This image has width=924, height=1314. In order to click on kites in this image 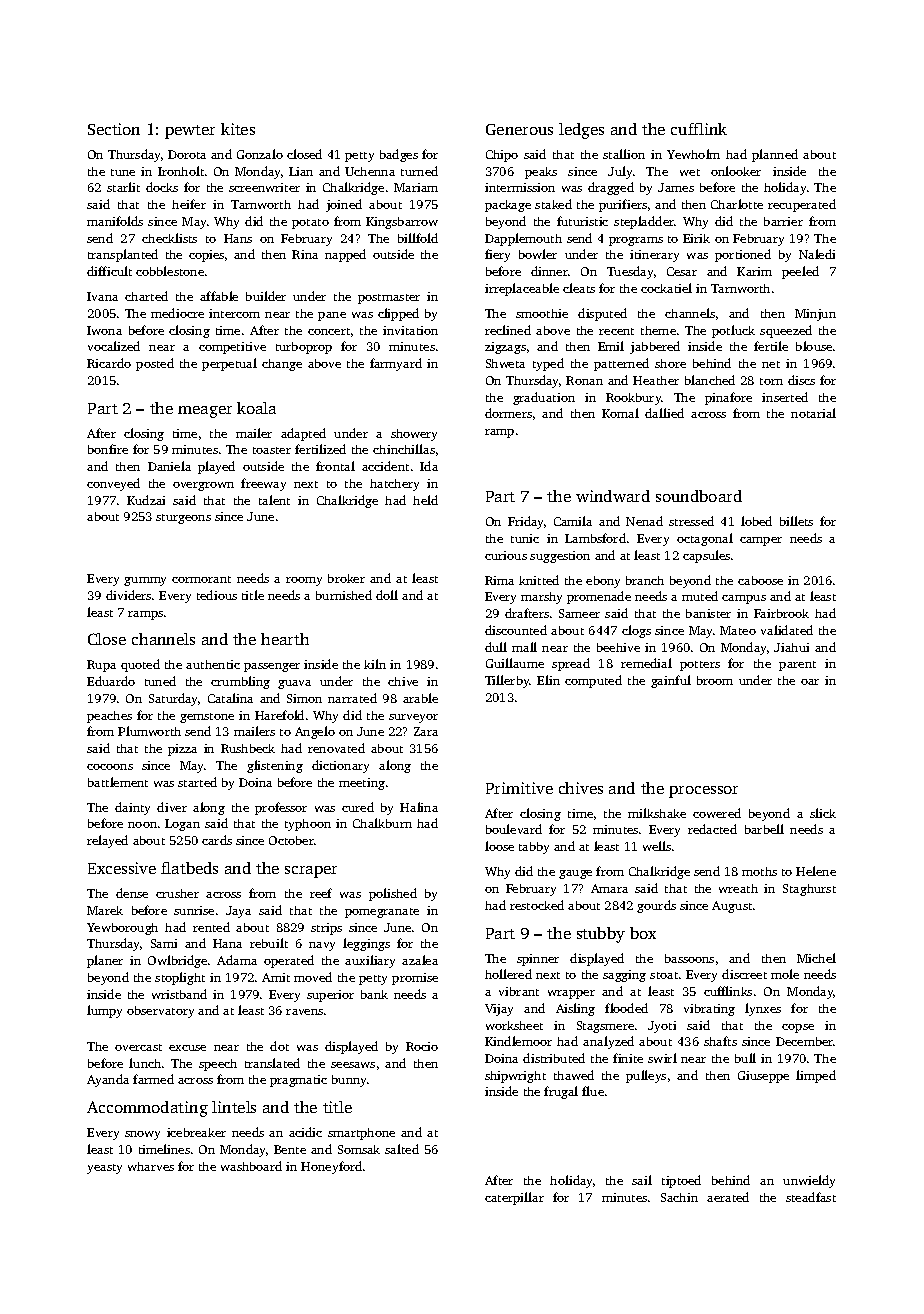, I will do `click(238, 129)`.
